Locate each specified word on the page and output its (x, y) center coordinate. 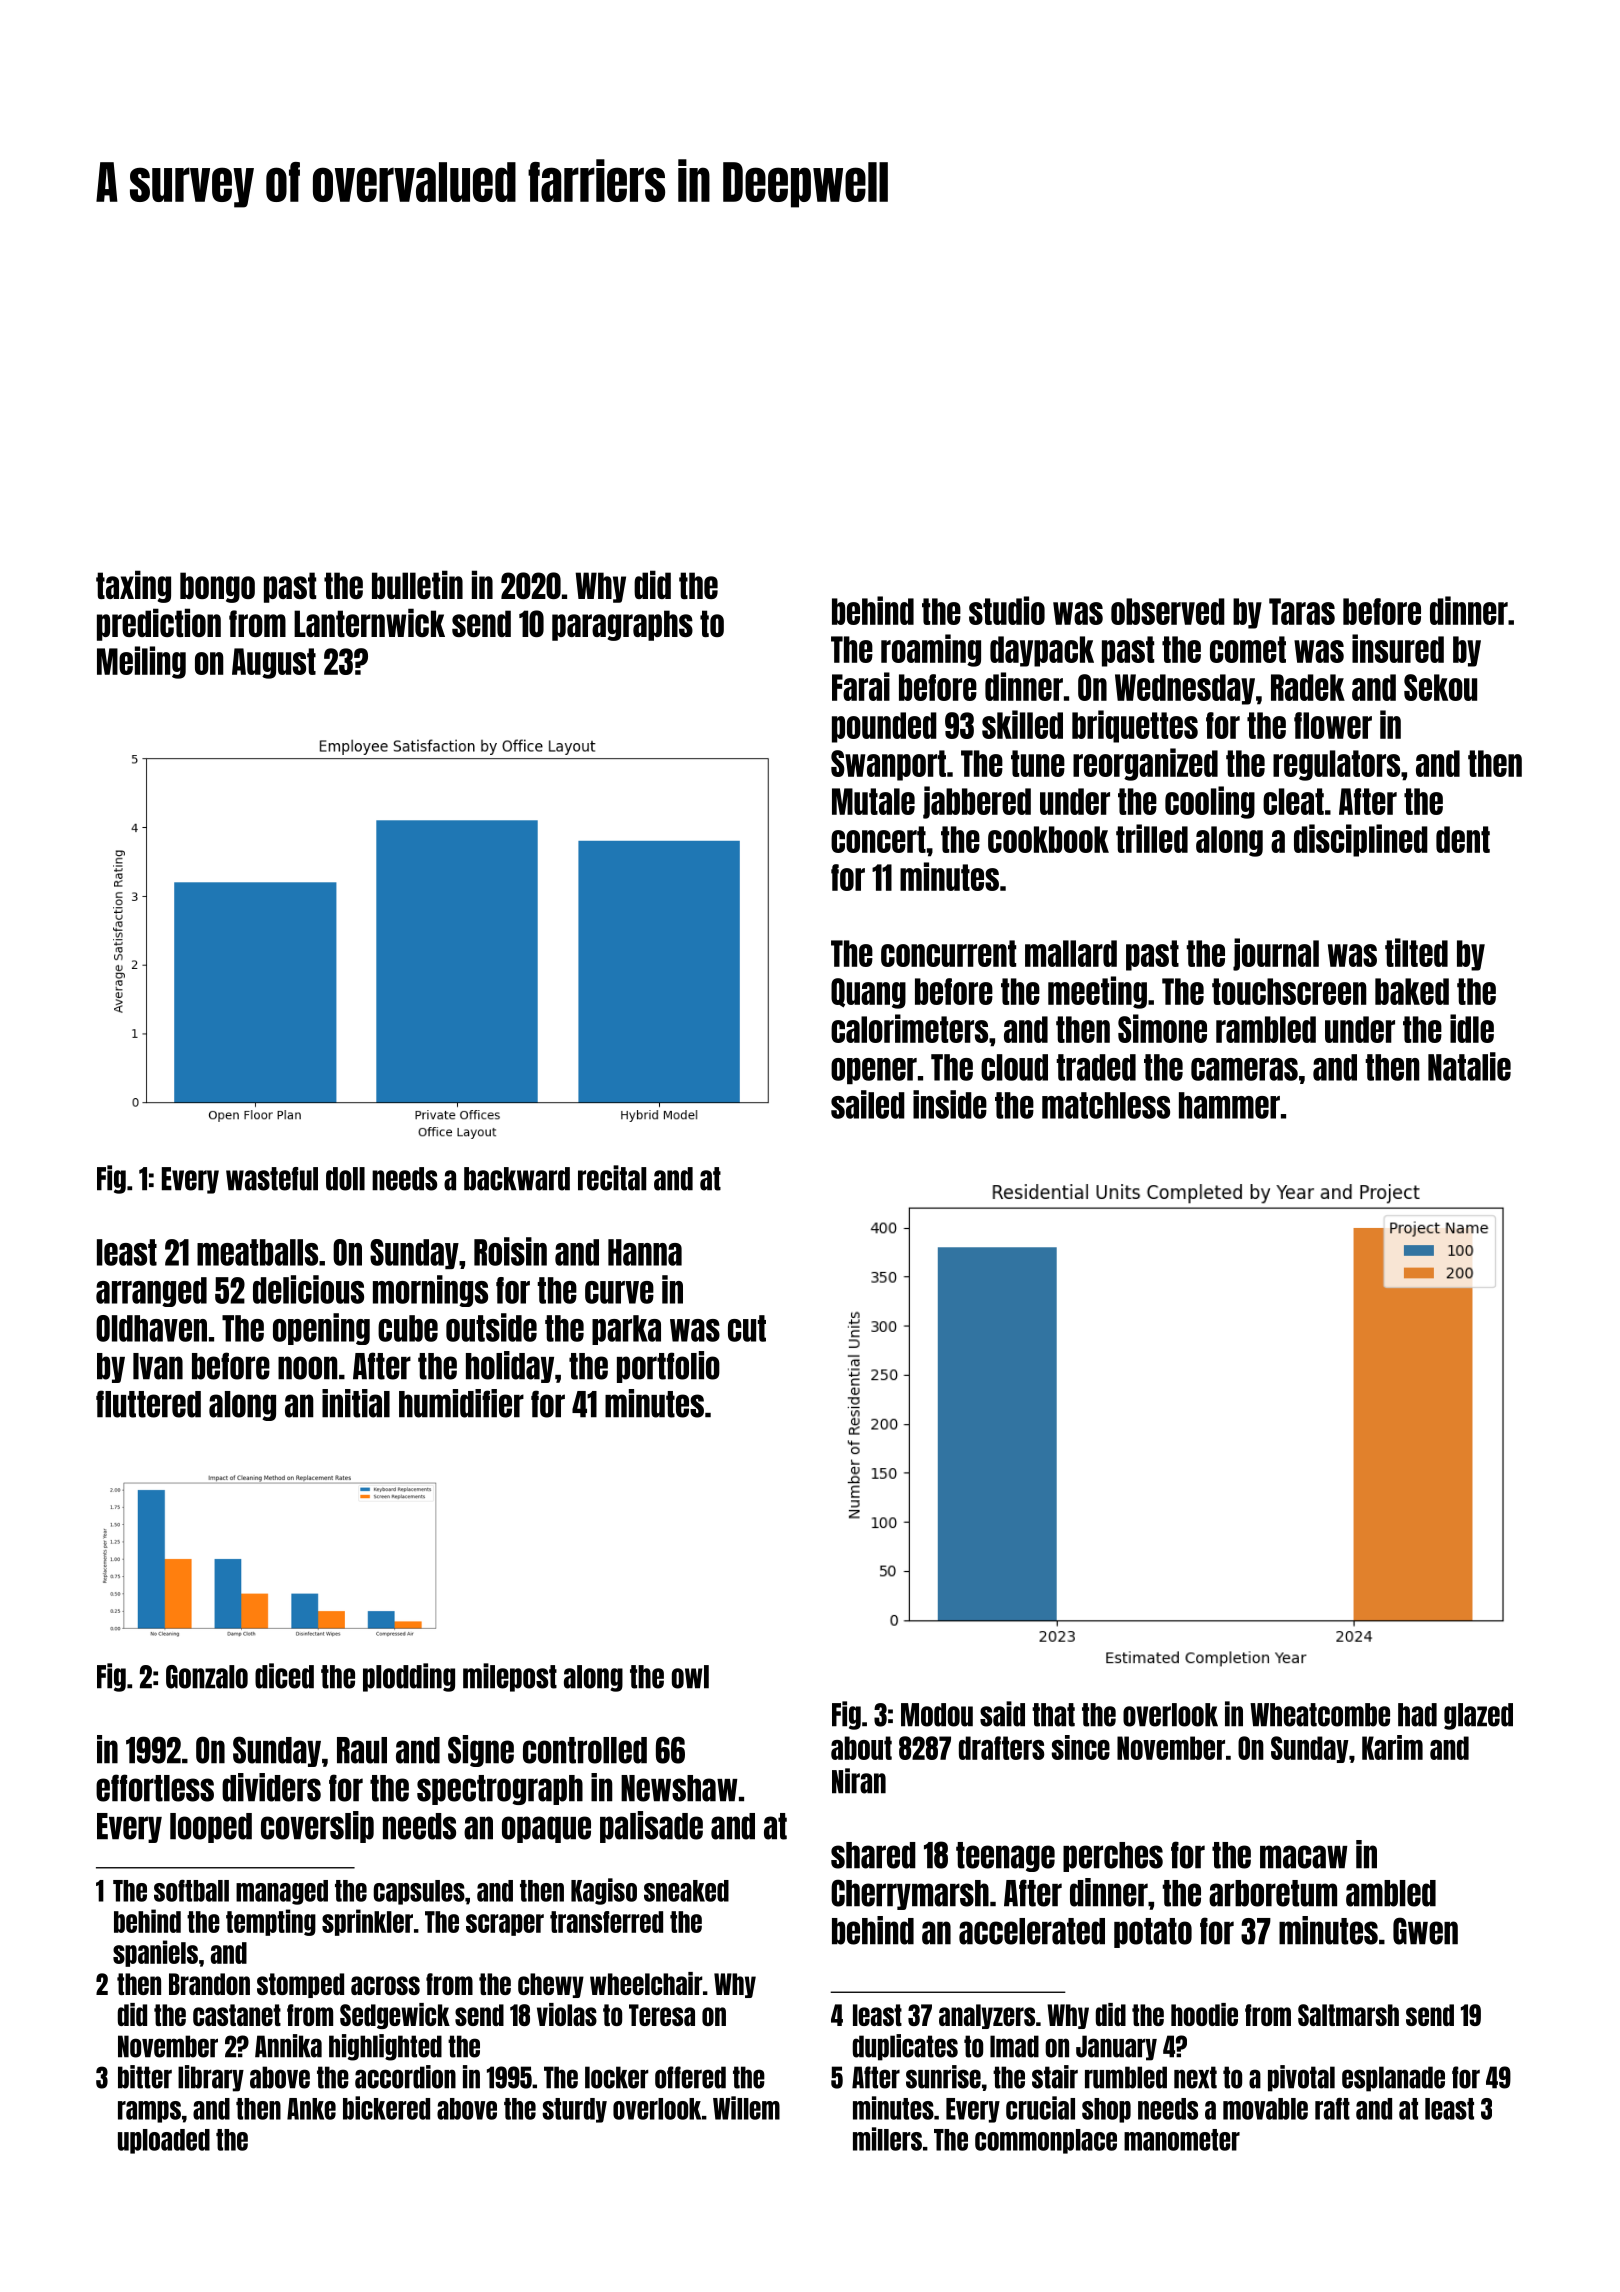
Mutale (873, 801)
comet (1248, 649)
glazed (1478, 1716)
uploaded (164, 2141)
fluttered (148, 1404)
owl (690, 1677)
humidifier (461, 1403)
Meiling (141, 662)
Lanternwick (369, 622)
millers (887, 2139)
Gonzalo (207, 1677)
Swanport (888, 765)
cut (747, 1328)
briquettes (1135, 726)
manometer (1182, 2140)
